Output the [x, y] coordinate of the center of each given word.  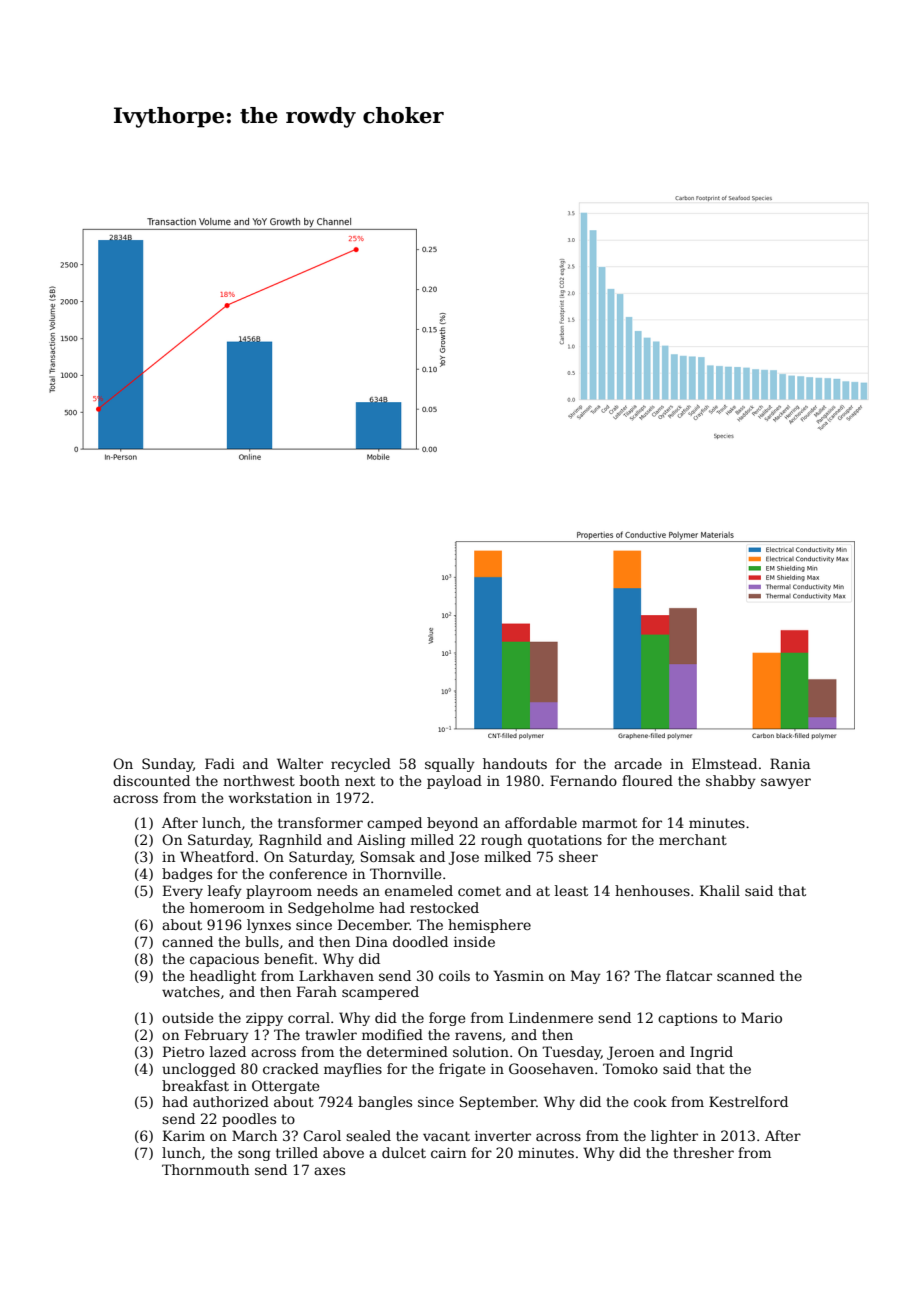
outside [187, 1017]
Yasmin [519, 975]
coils [454, 975]
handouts [515, 763]
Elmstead [724, 763]
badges [187, 875]
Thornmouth [205, 1169]
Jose [463, 858]
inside [474, 941]
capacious [224, 960]
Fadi [220, 763]
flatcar [689, 975]
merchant [693, 839]
